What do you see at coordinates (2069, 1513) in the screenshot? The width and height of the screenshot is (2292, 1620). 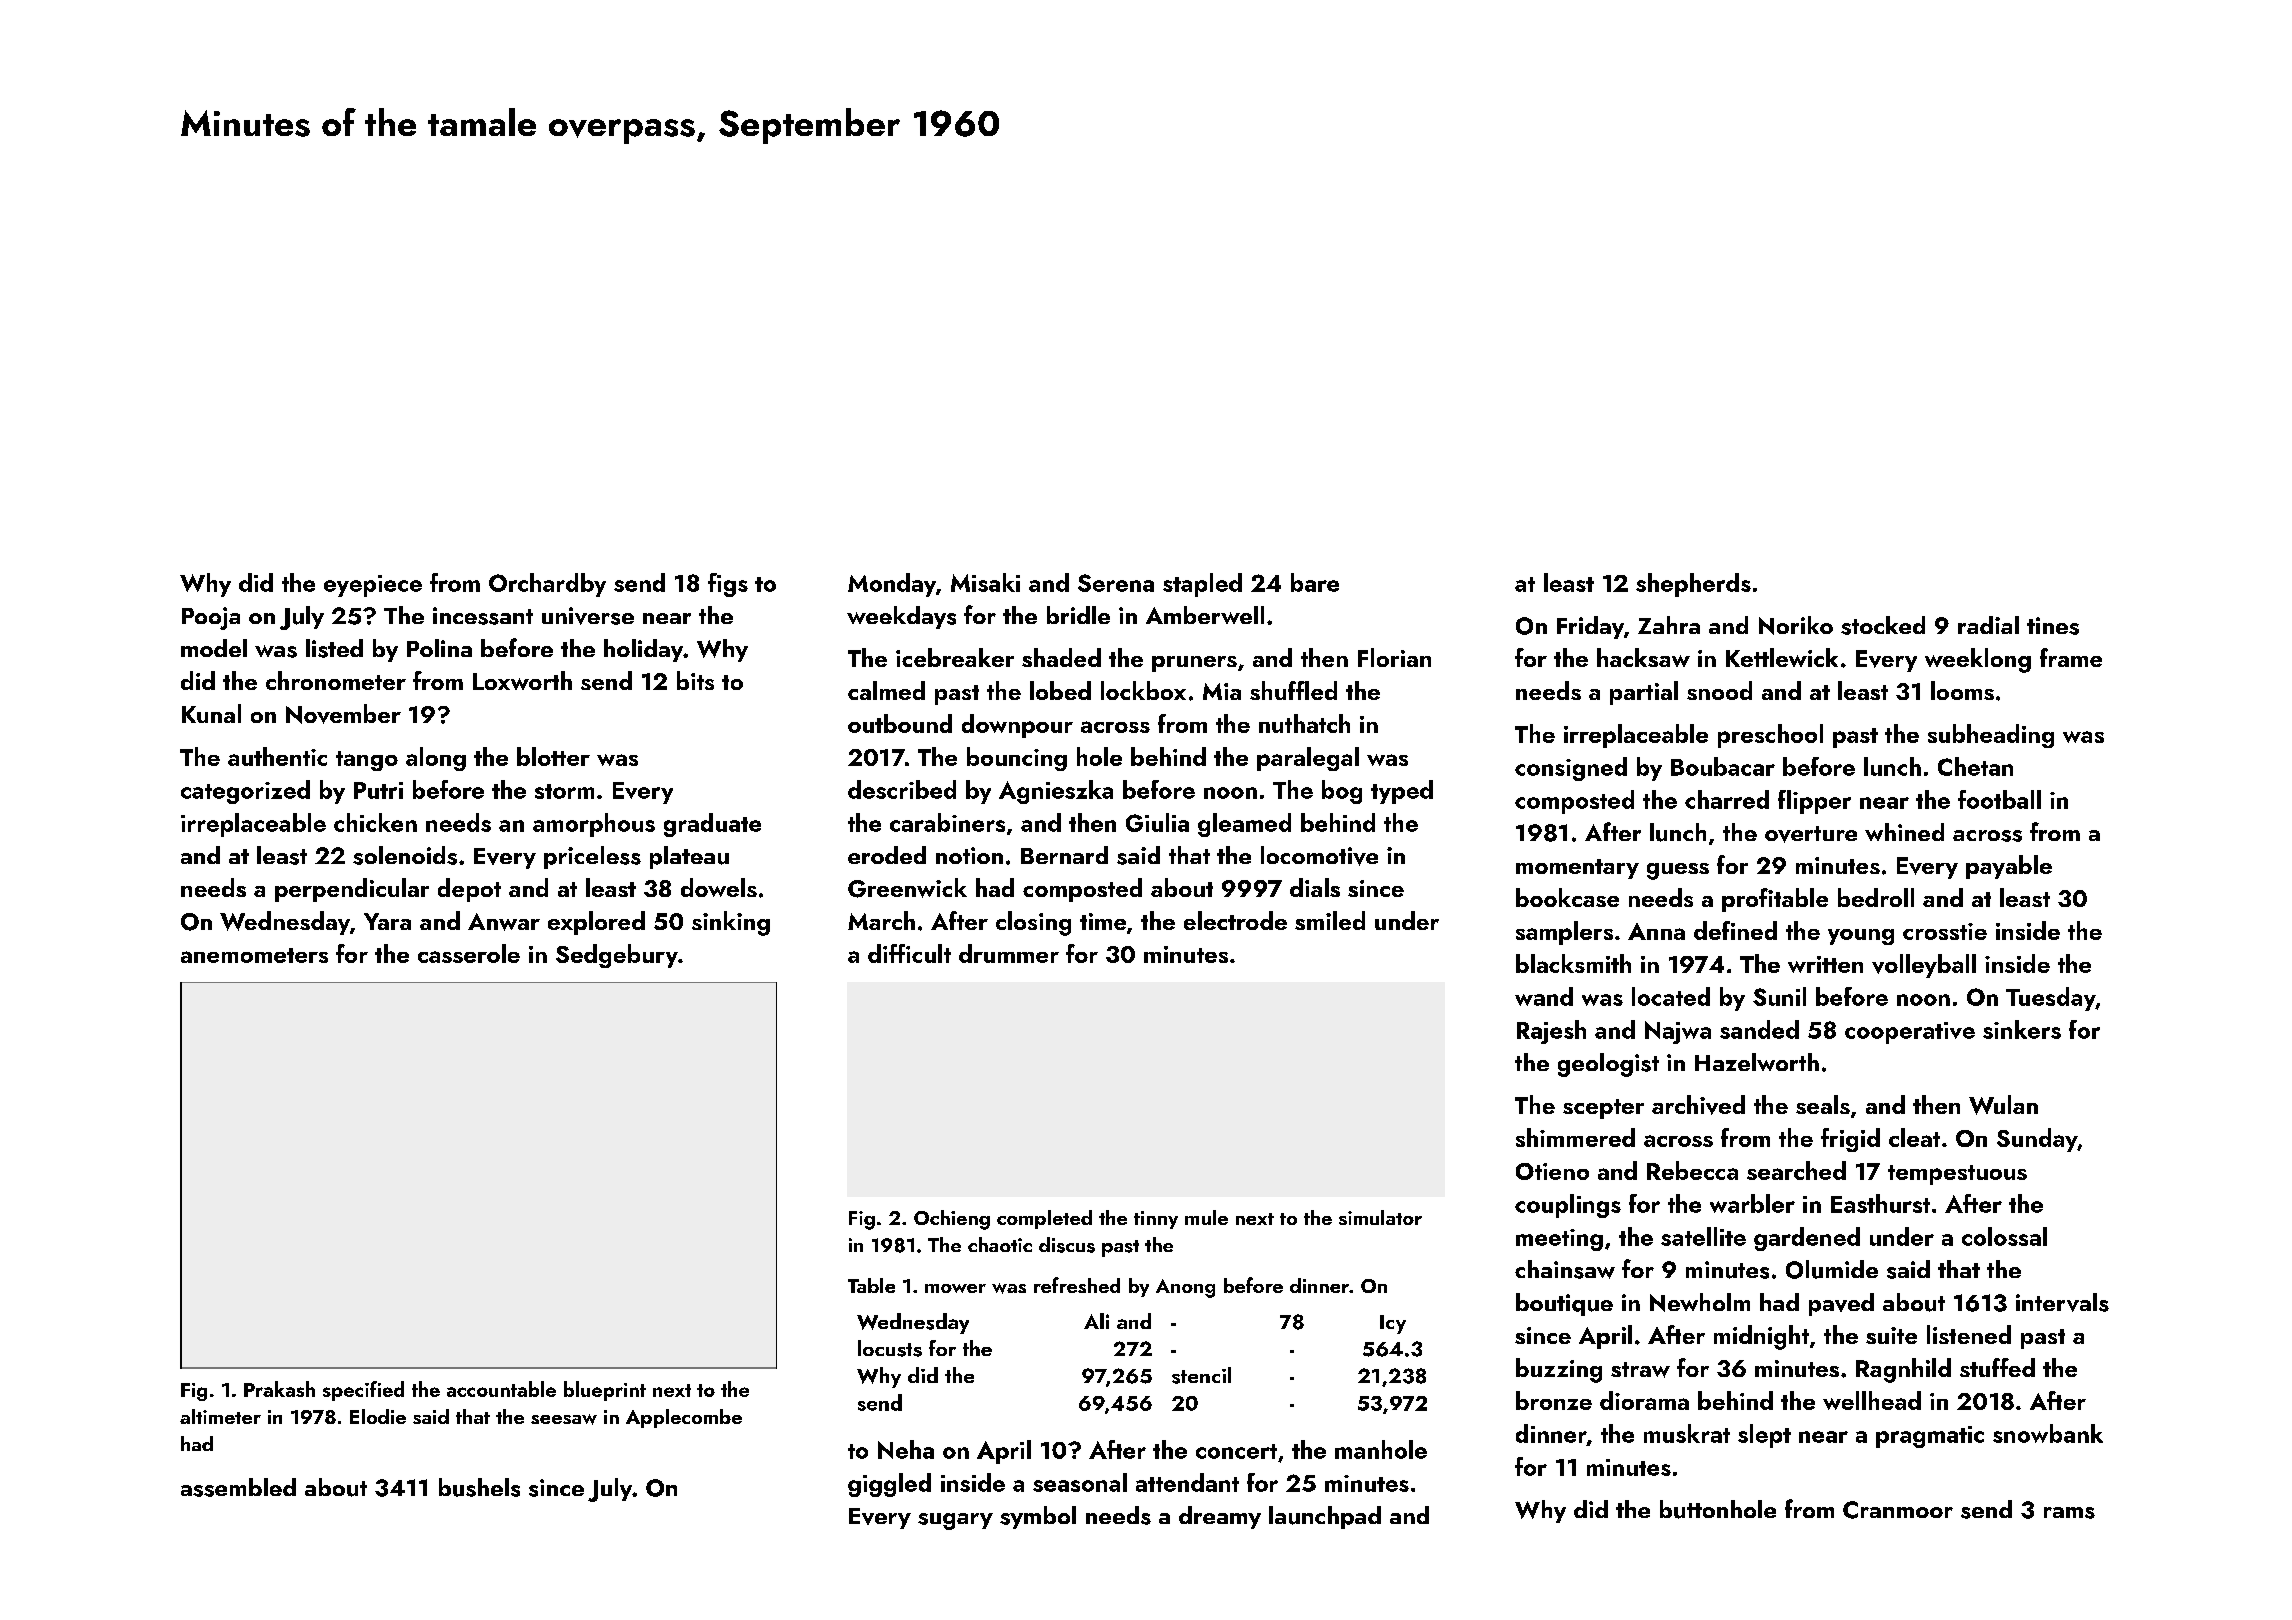 I see `rams` at bounding box center [2069, 1513].
